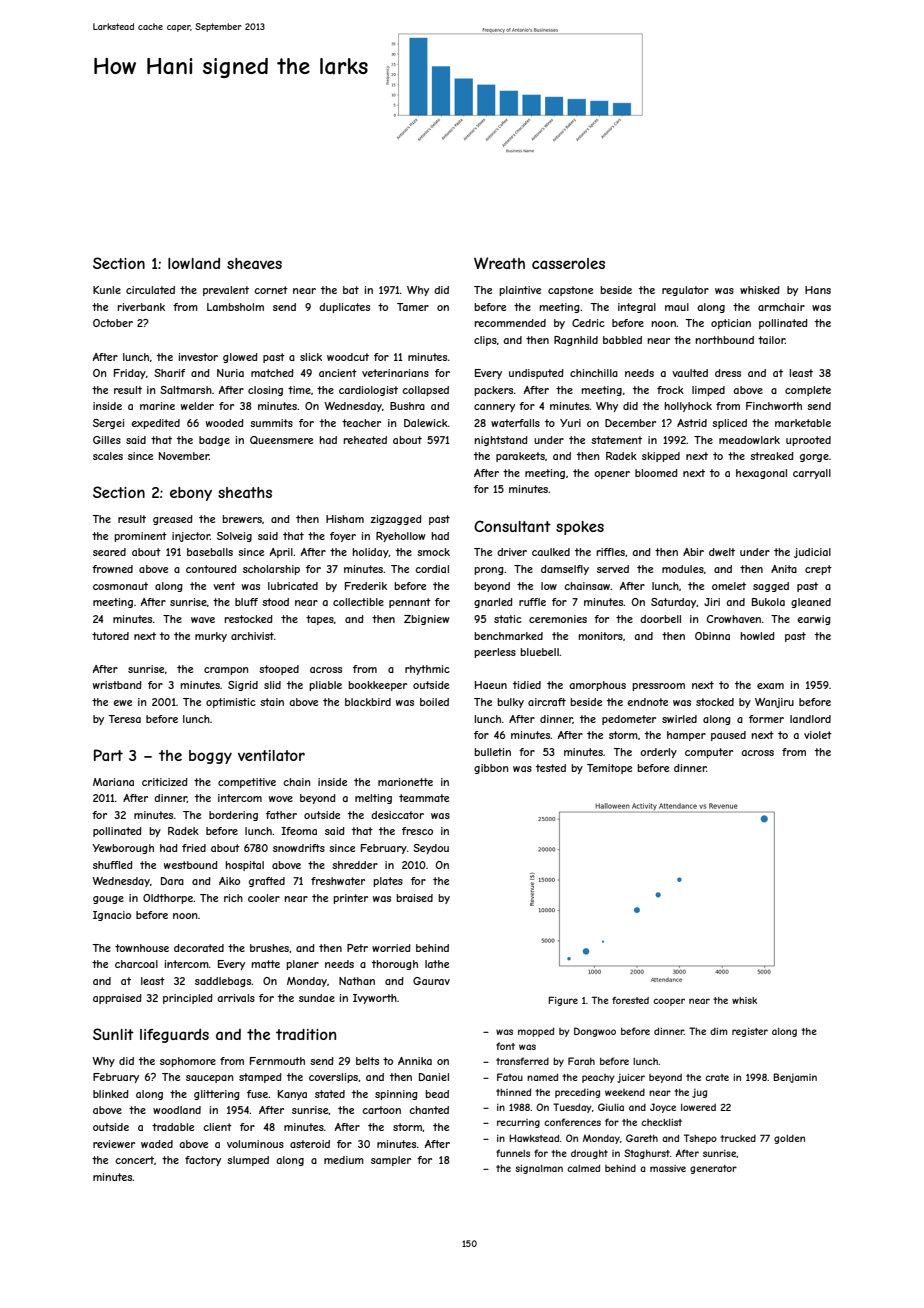 The height and width of the screenshot is (1308, 924). What do you see at coordinates (630, 1000) in the screenshot?
I see `forested` at bounding box center [630, 1000].
